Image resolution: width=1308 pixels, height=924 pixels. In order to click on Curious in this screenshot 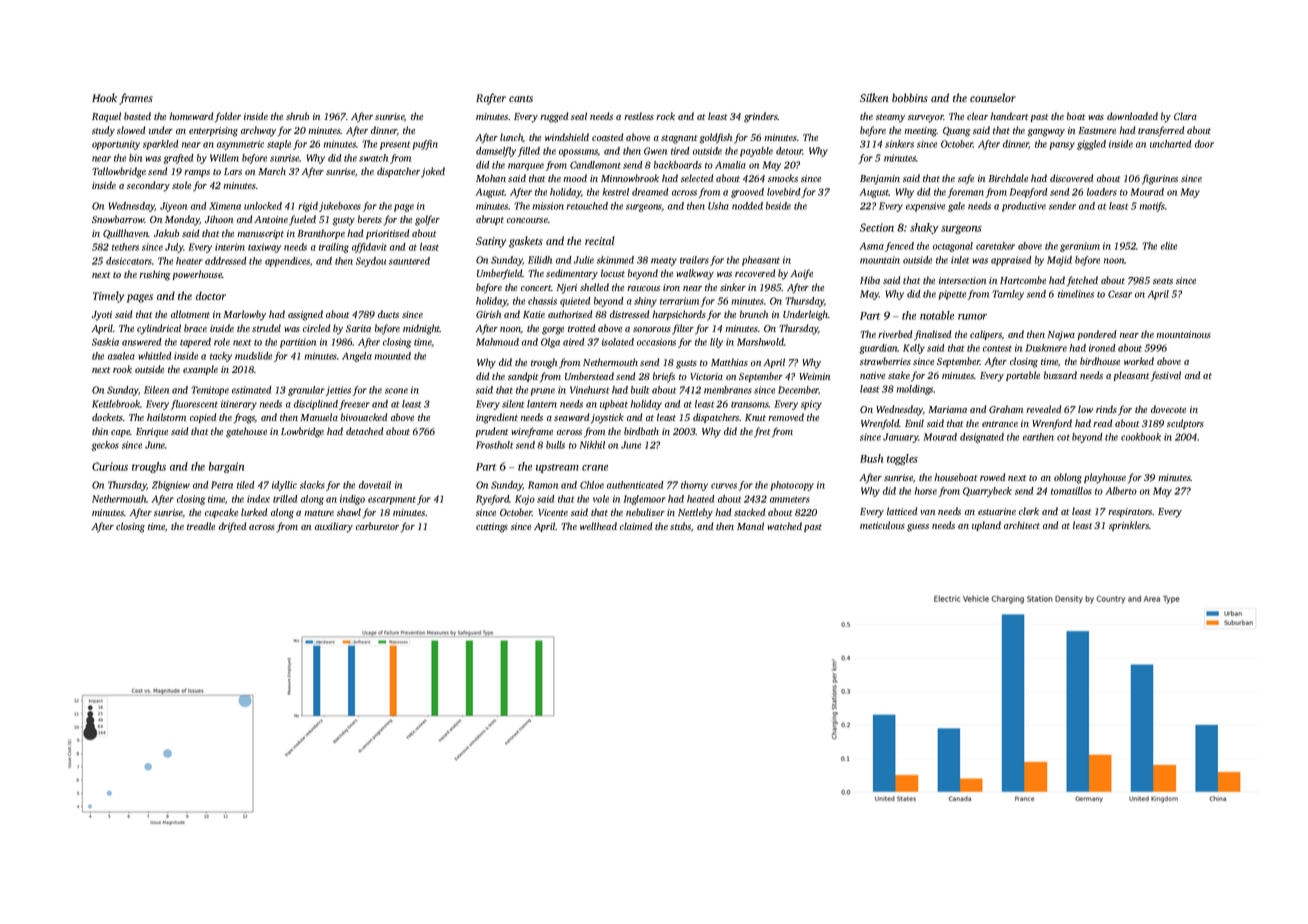, I will do `click(110, 466)`.
